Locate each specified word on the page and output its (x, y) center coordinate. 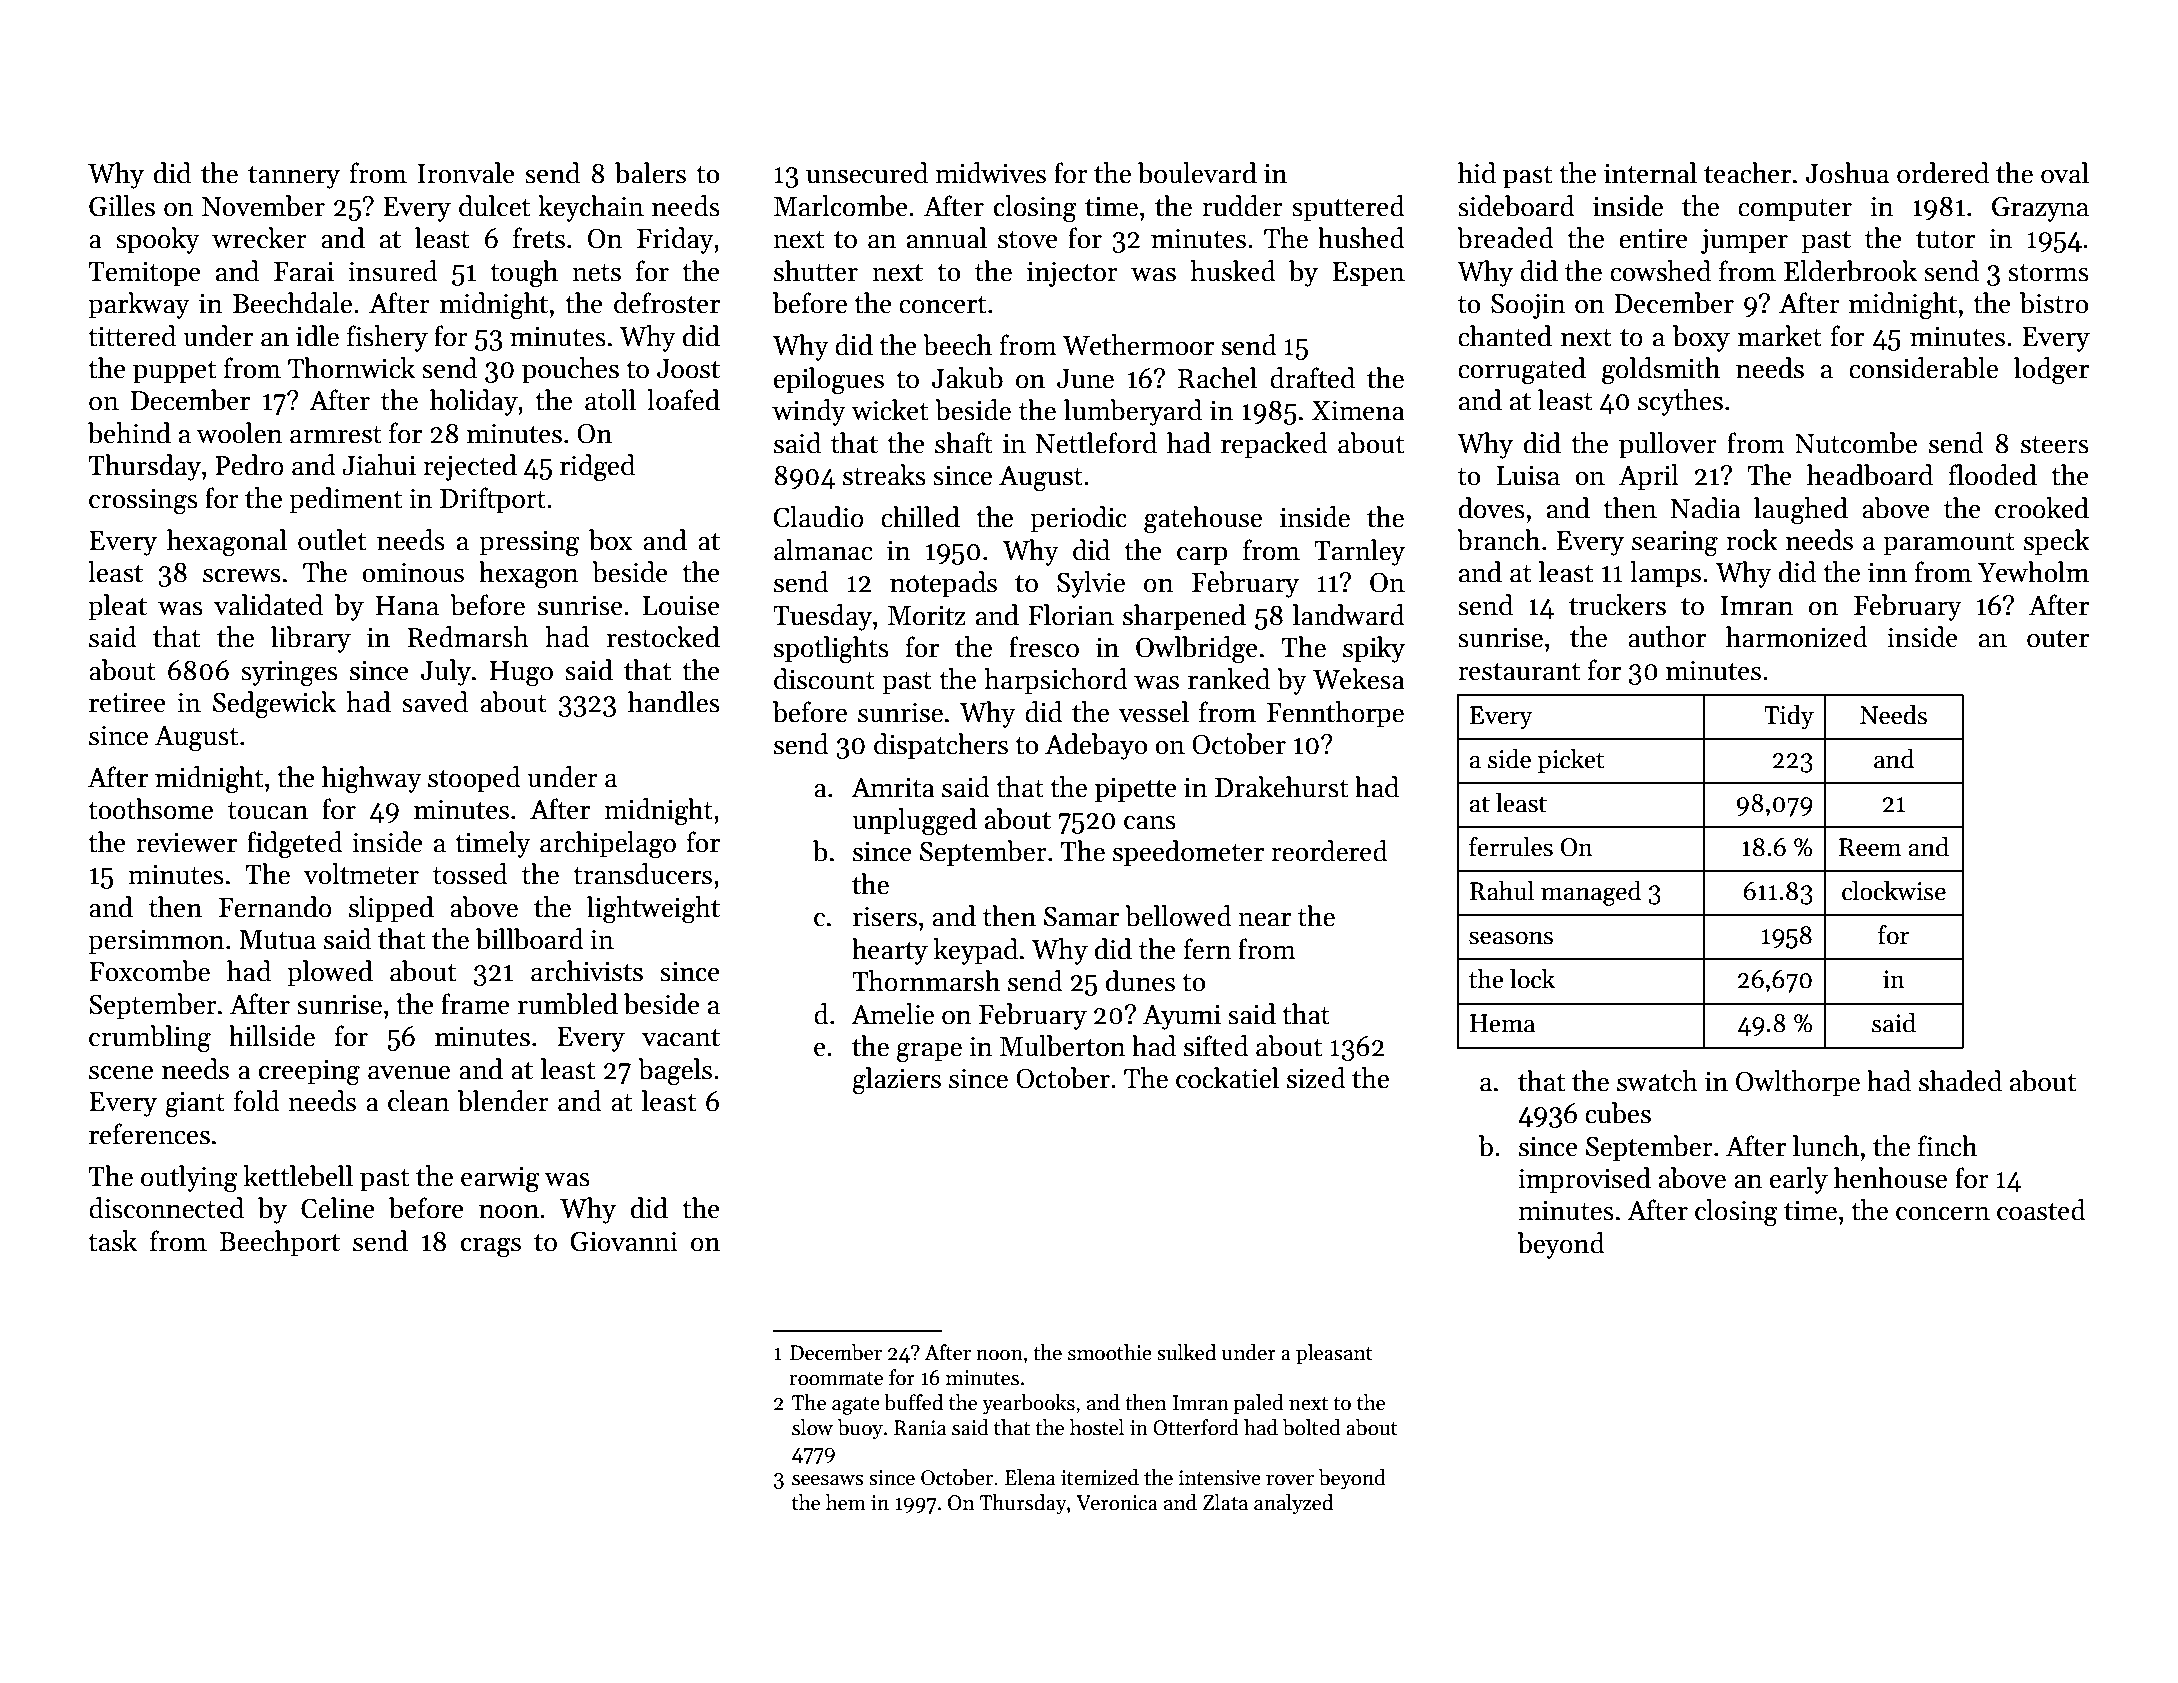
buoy (860, 1429)
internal (1650, 173)
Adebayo (1096, 746)
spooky (158, 240)
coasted (2041, 1210)
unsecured (867, 173)
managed (1591, 893)
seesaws (828, 1480)
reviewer (186, 843)
